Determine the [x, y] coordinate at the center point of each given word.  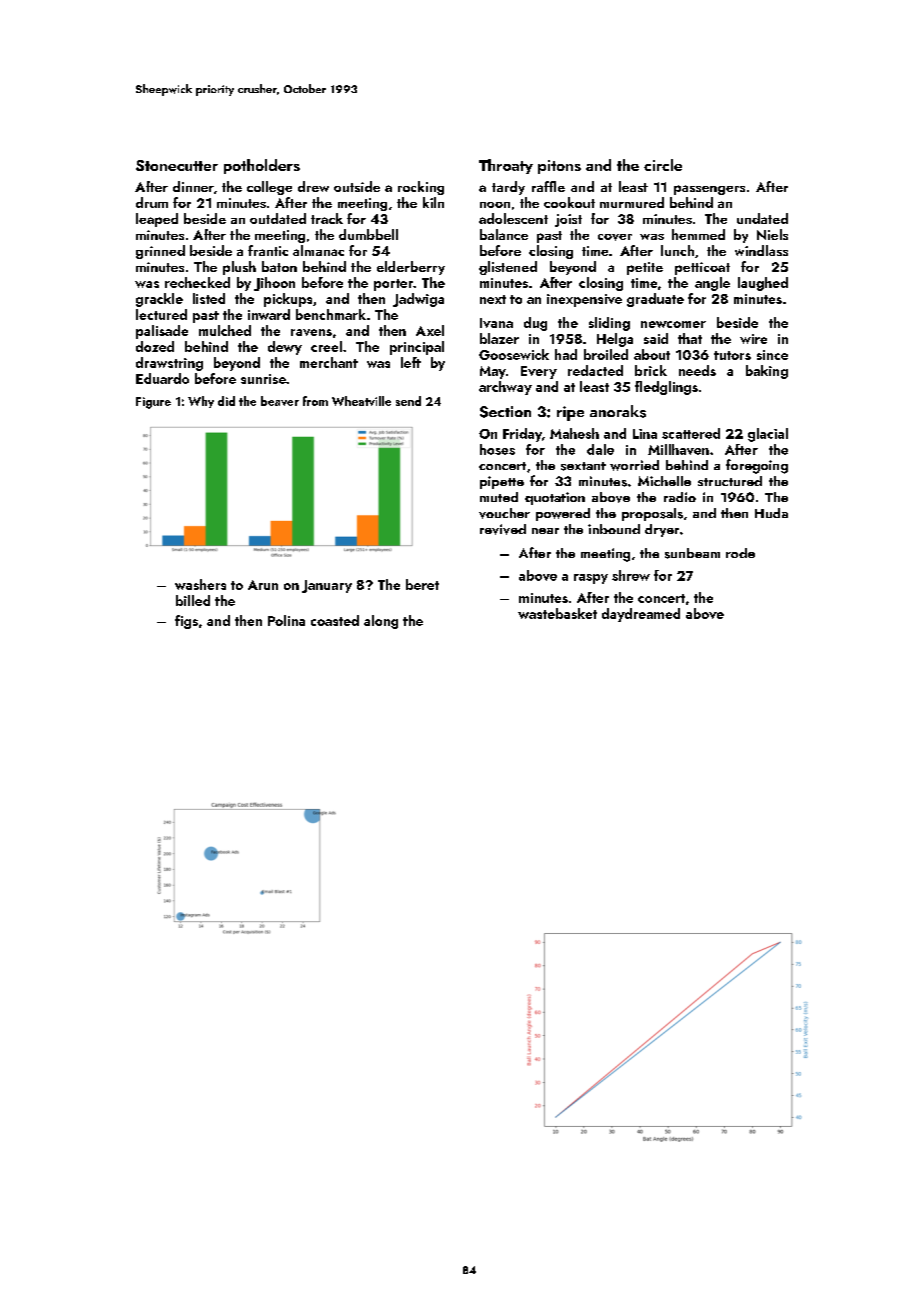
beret [422, 584]
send [408, 401]
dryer [662, 530]
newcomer [673, 324]
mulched [225, 330]
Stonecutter [177, 165]
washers [200, 584]
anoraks [618, 411]
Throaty [506, 166]
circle [663, 165]
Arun [263, 585]
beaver [280, 401]
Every [539, 372]
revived [503, 529]
